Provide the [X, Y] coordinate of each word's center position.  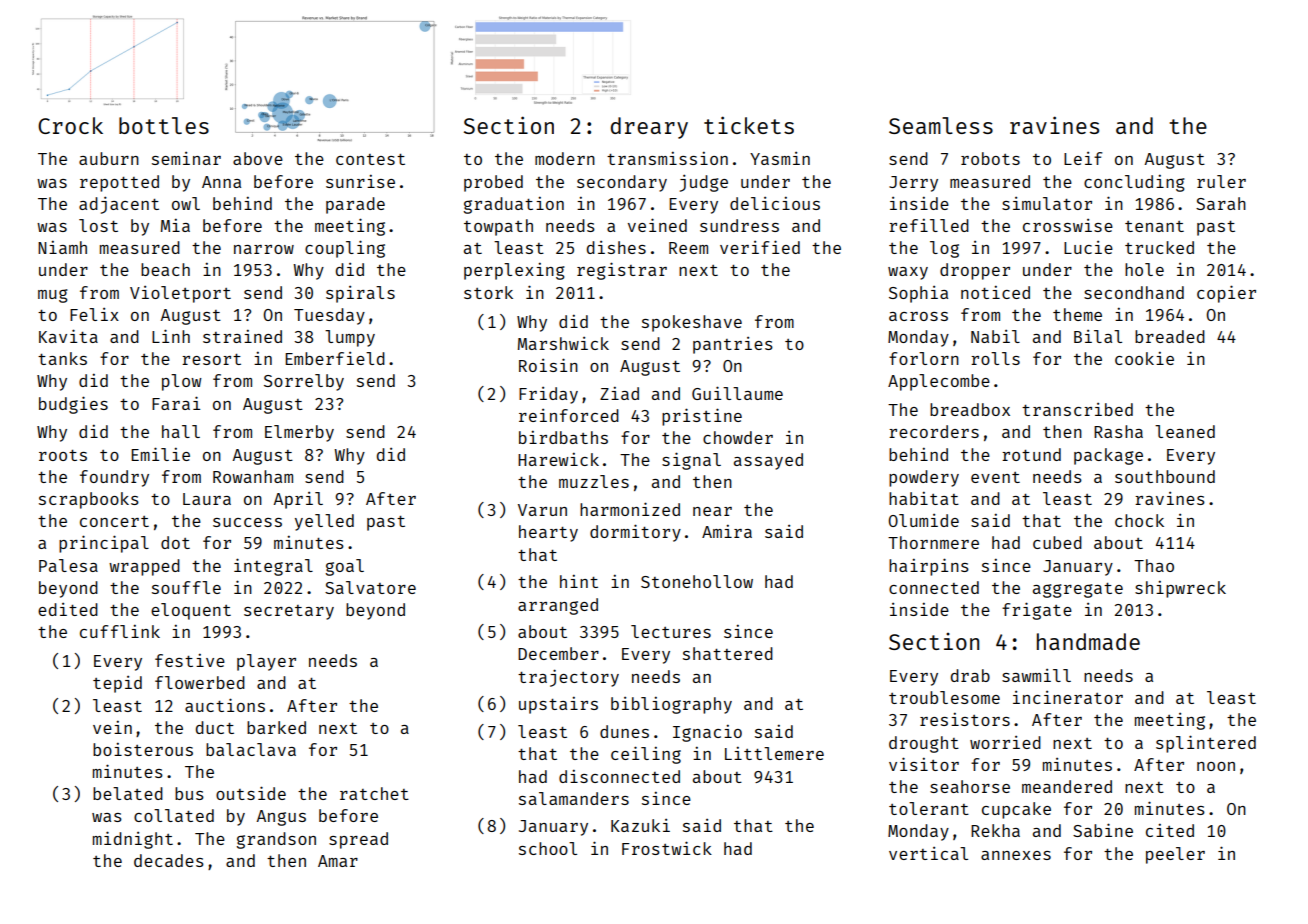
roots [63, 455]
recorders [934, 431]
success [247, 522]
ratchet [374, 793]
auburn [109, 158]
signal [691, 461]
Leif [1083, 158]
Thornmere [933, 542]
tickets [749, 125]
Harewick [558, 459]
